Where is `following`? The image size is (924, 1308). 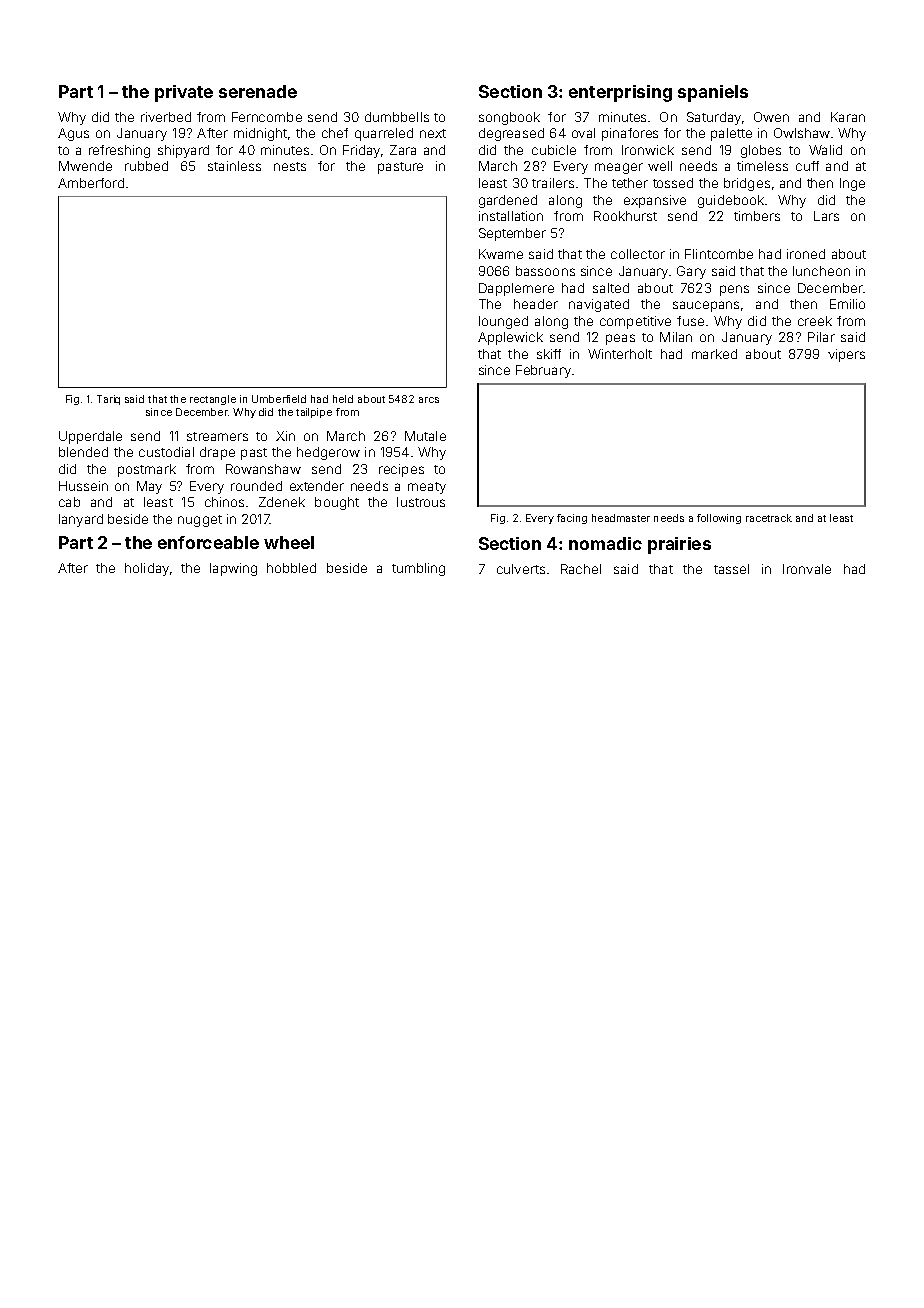 following is located at coordinates (719, 519).
